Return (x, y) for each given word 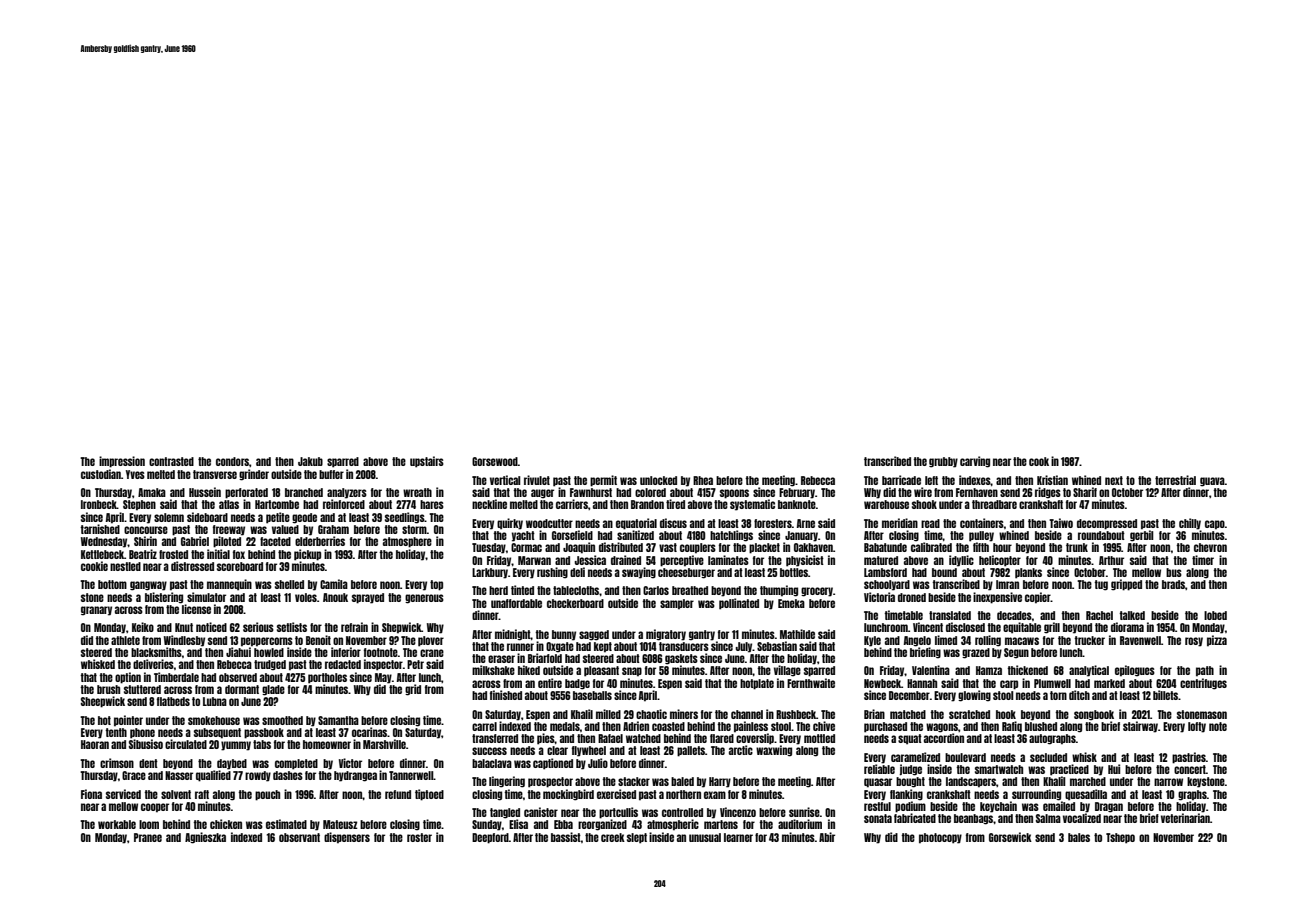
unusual (705, 837)
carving (975, 462)
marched (1088, 781)
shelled (289, 584)
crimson (117, 763)
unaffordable (516, 603)
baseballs (592, 695)
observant (299, 837)
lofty (1197, 727)
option (128, 678)
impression (122, 462)
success (489, 751)
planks (1028, 573)
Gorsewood (495, 461)
